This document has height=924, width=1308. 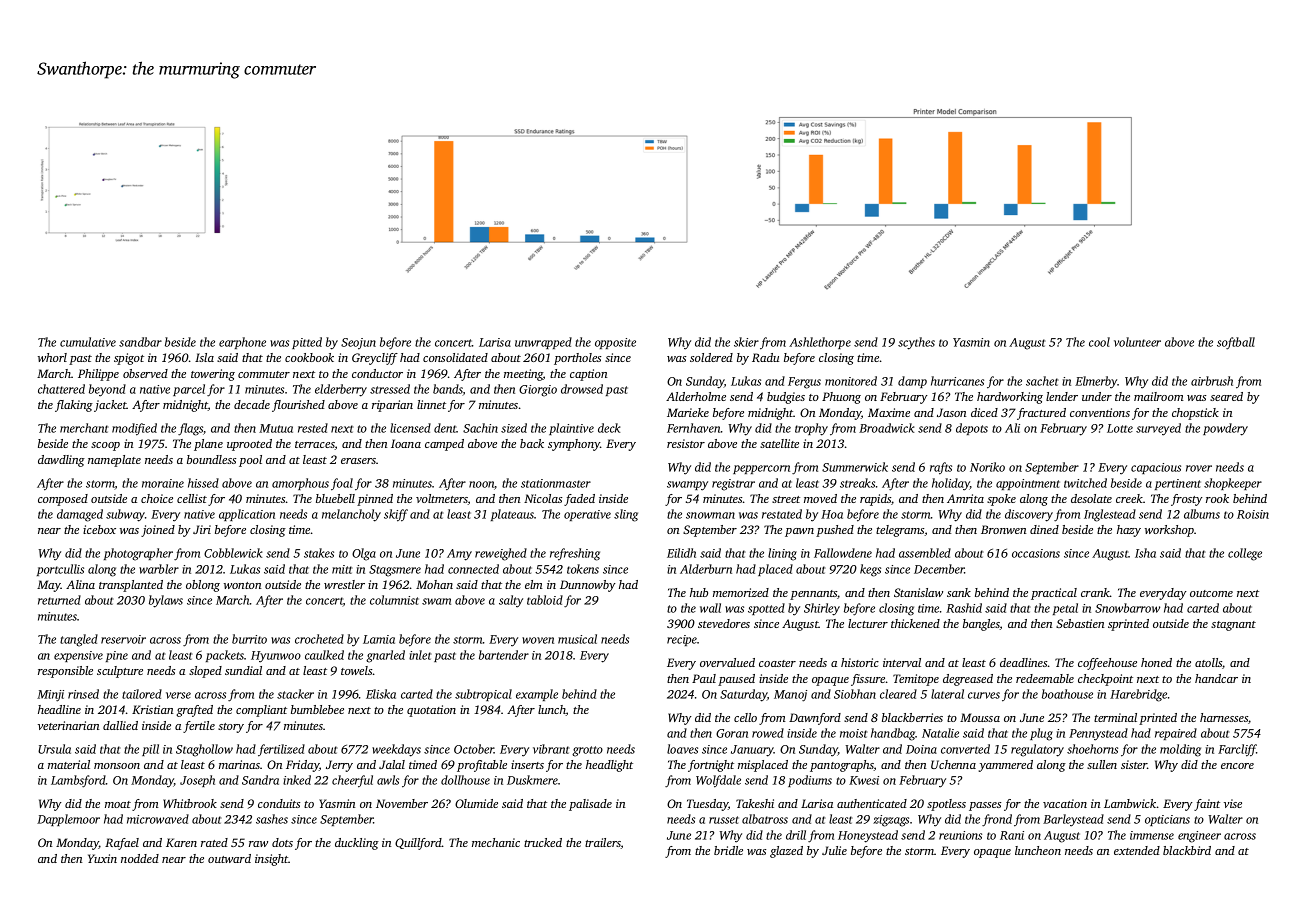 I want to click on practical, so click(x=1054, y=594).
